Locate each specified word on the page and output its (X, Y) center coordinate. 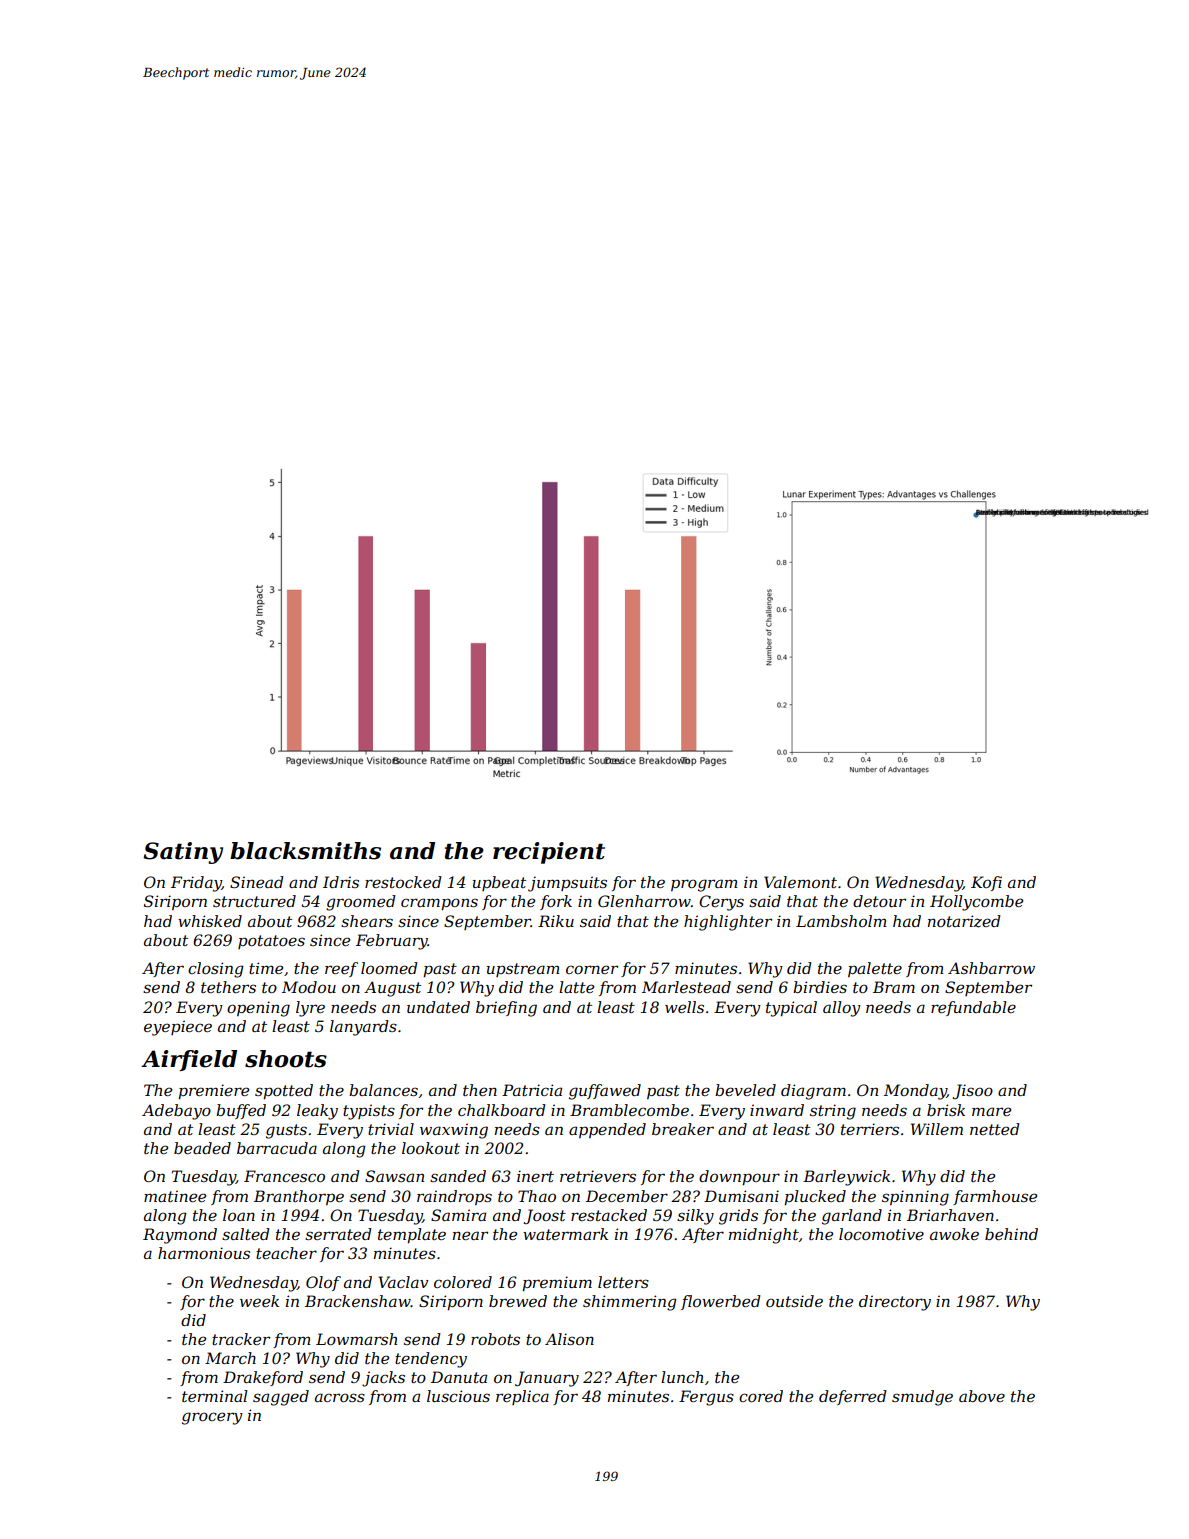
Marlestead (686, 987)
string (833, 1112)
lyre (310, 1009)
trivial (391, 1129)
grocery (212, 1418)
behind (1011, 1234)
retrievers (598, 1176)
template (412, 1235)
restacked (609, 1215)
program (704, 885)
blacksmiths (305, 851)
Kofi (986, 883)
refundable (973, 1008)
